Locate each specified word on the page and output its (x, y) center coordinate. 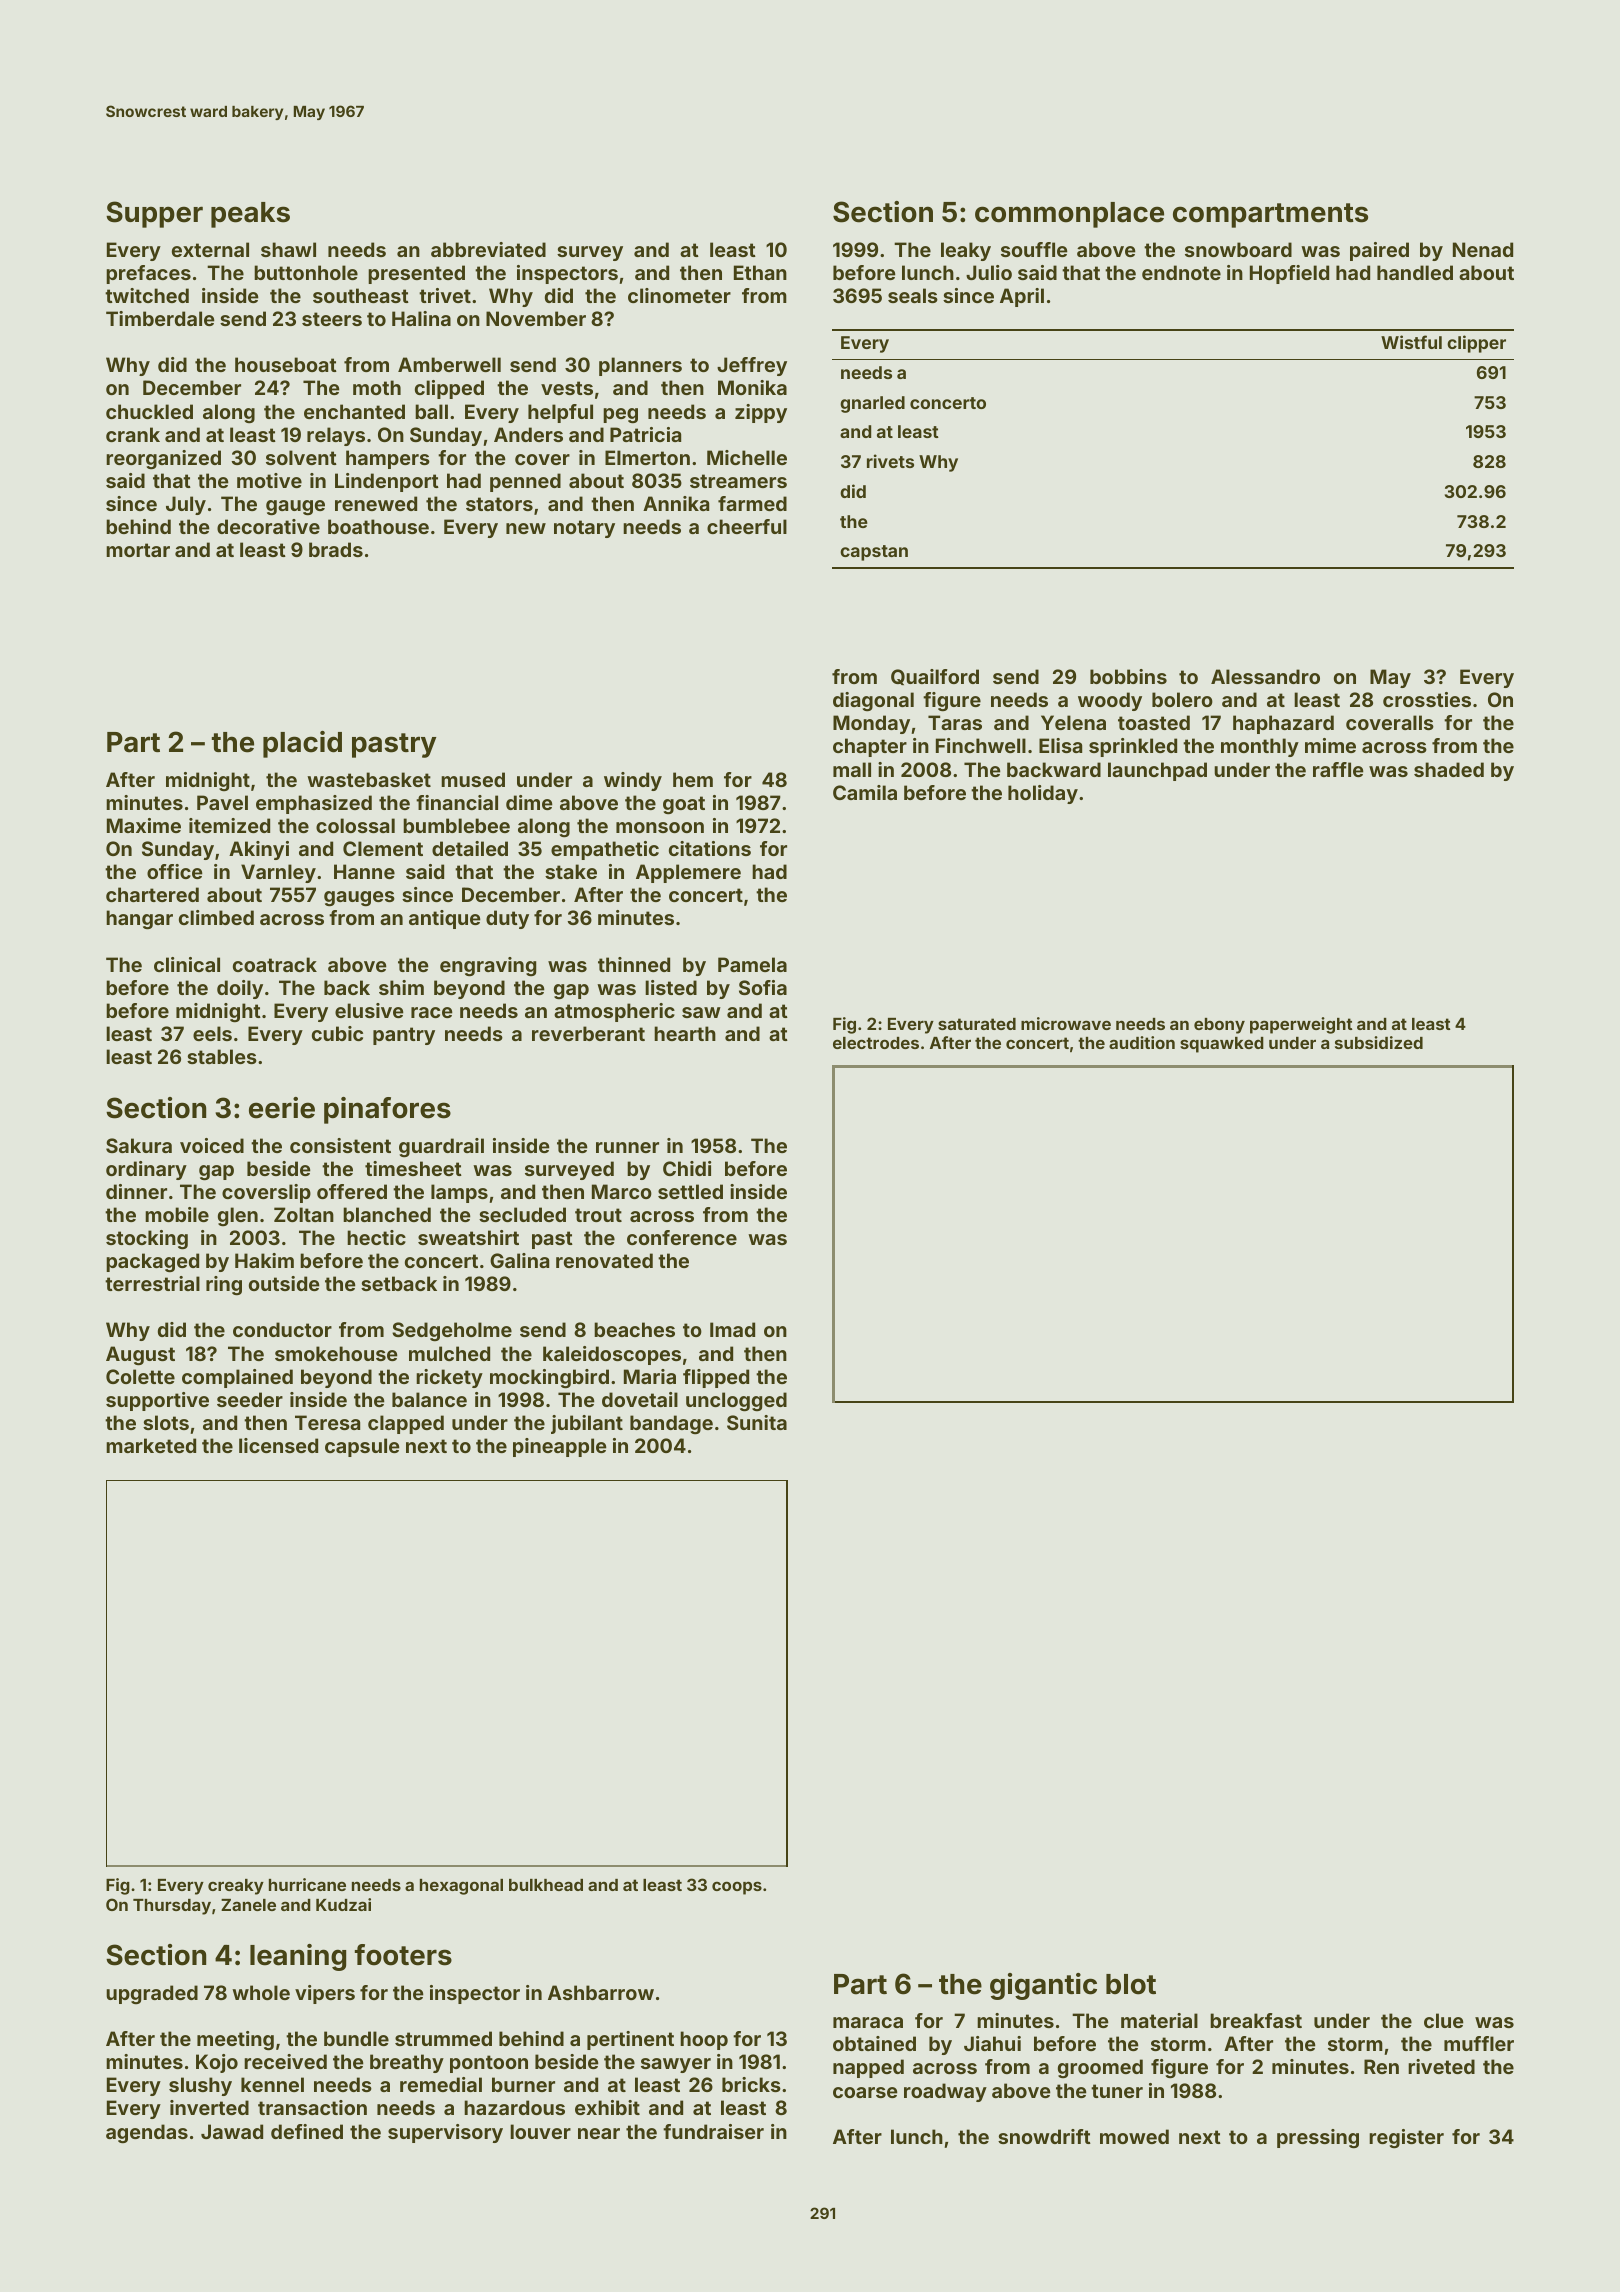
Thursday (172, 1907)
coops (737, 1888)
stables (222, 1056)
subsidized (1379, 1042)
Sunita (757, 1422)
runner (627, 1147)
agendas (147, 2133)
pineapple (560, 1447)
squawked (1222, 1045)
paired (1379, 251)
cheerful (747, 526)
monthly (1260, 747)
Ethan (760, 272)
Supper (154, 214)
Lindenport (387, 482)
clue (1444, 2020)
